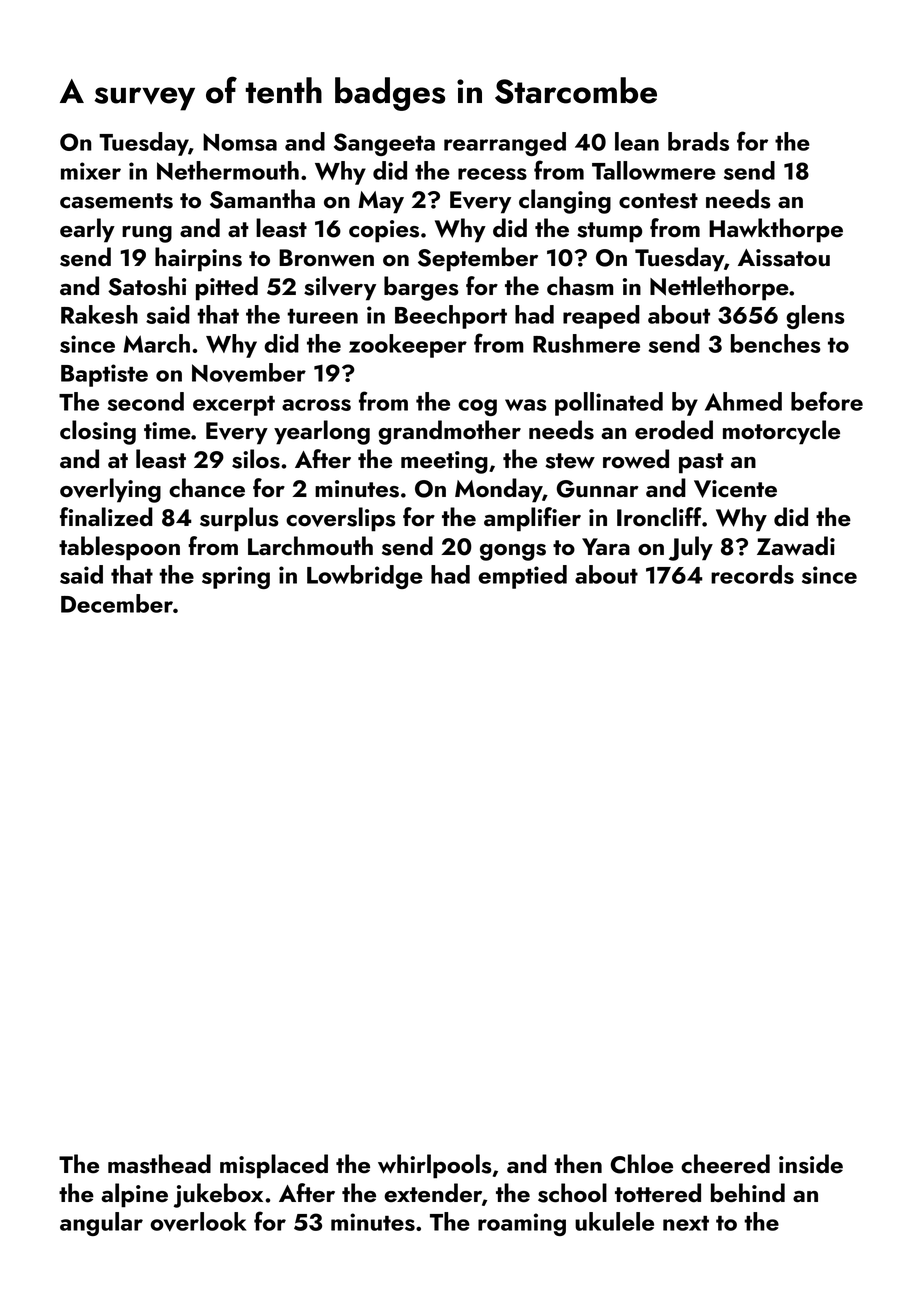 The height and width of the page is (1311, 924). I want to click on masthead, so click(159, 1164).
